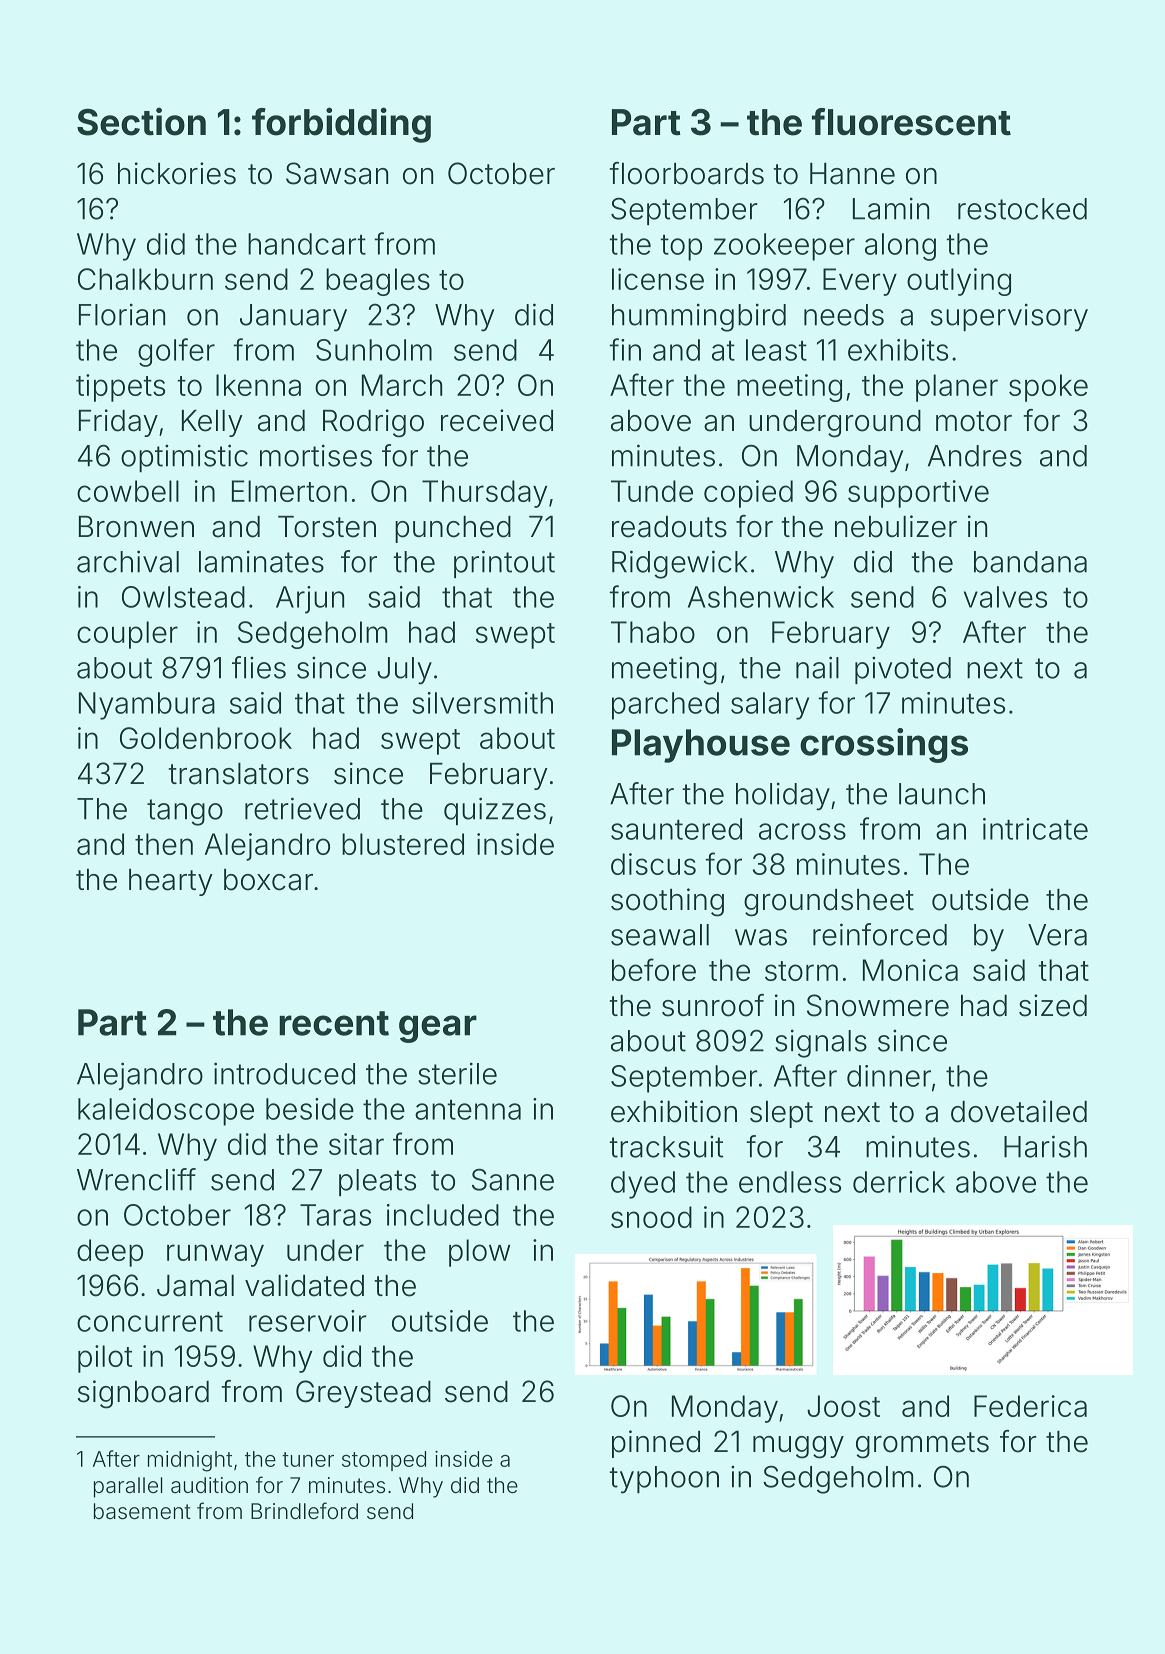  What do you see at coordinates (141, 121) in the screenshot?
I see `Section` at bounding box center [141, 121].
